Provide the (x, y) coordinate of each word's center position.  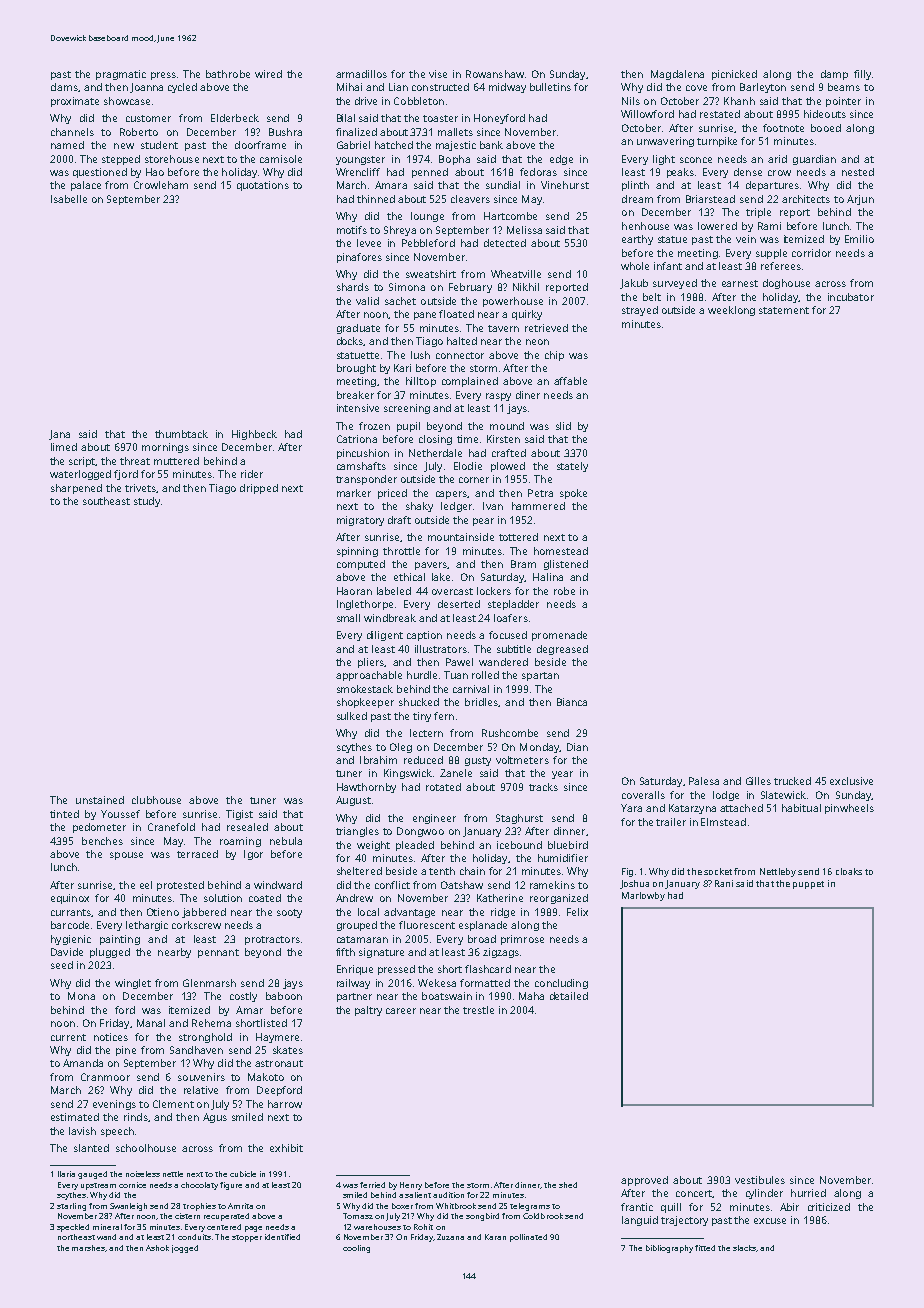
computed (361, 565)
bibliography (669, 1249)
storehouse (172, 159)
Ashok (157, 1248)
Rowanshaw (495, 74)
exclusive (851, 781)
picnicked (734, 75)
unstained (100, 800)
